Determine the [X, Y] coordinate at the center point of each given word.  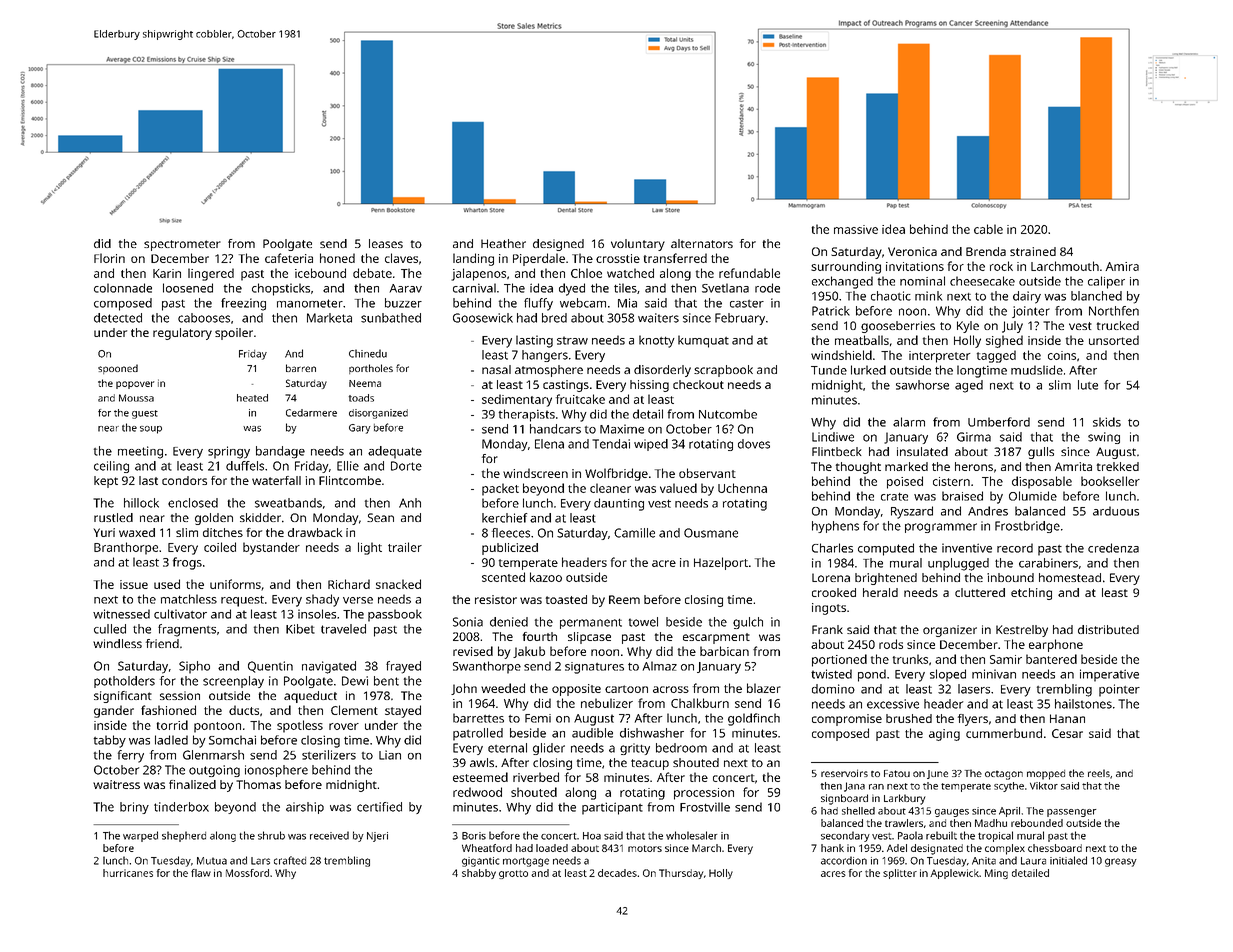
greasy [1121, 862]
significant [123, 697]
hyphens [835, 527]
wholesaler [691, 835]
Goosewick [483, 318]
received [329, 835]
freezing [243, 304]
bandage [280, 452]
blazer [764, 688]
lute [1088, 385]
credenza [1113, 548]
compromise [847, 720]
